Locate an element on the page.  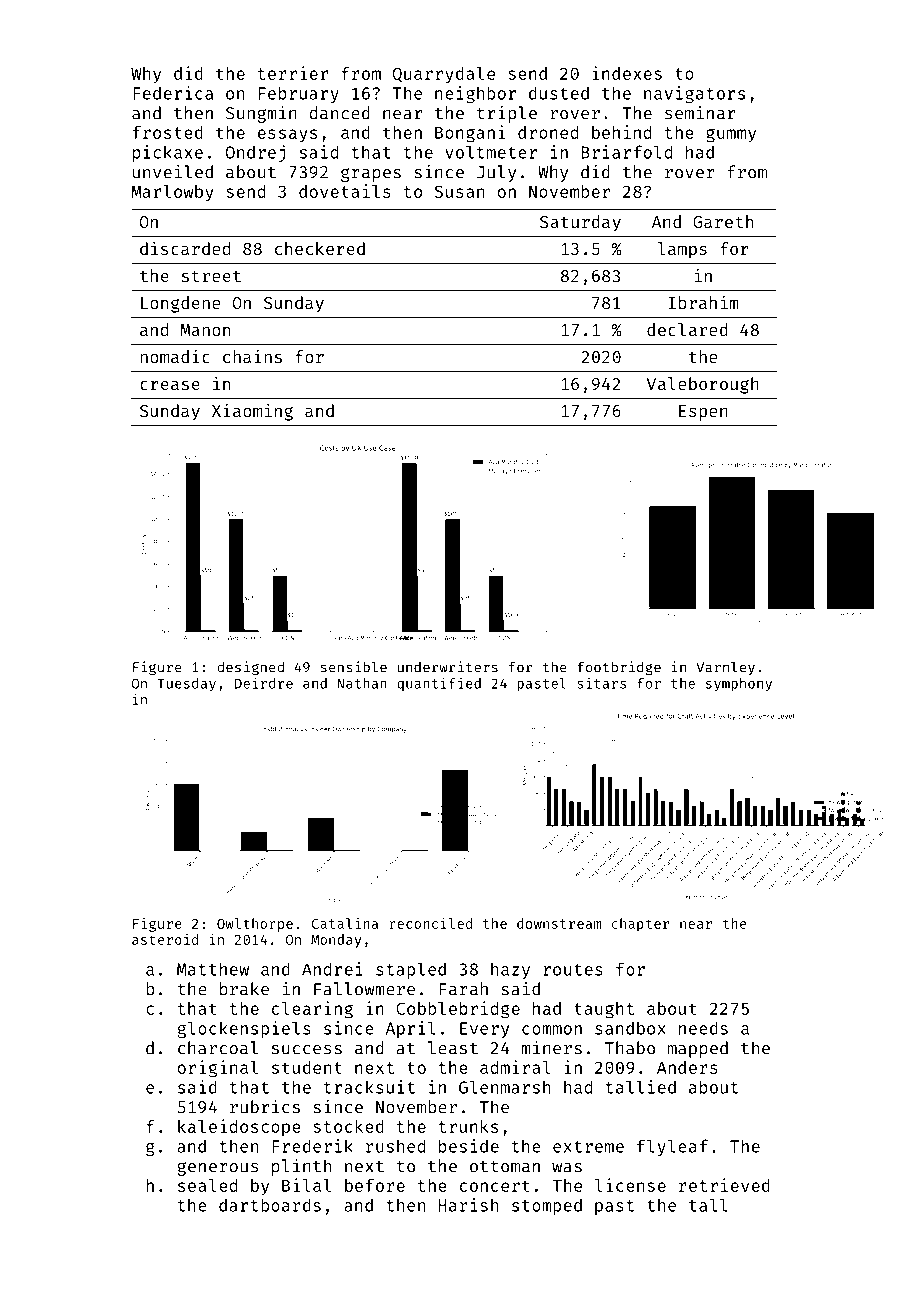
chapter is located at coordinates (640, 925).
